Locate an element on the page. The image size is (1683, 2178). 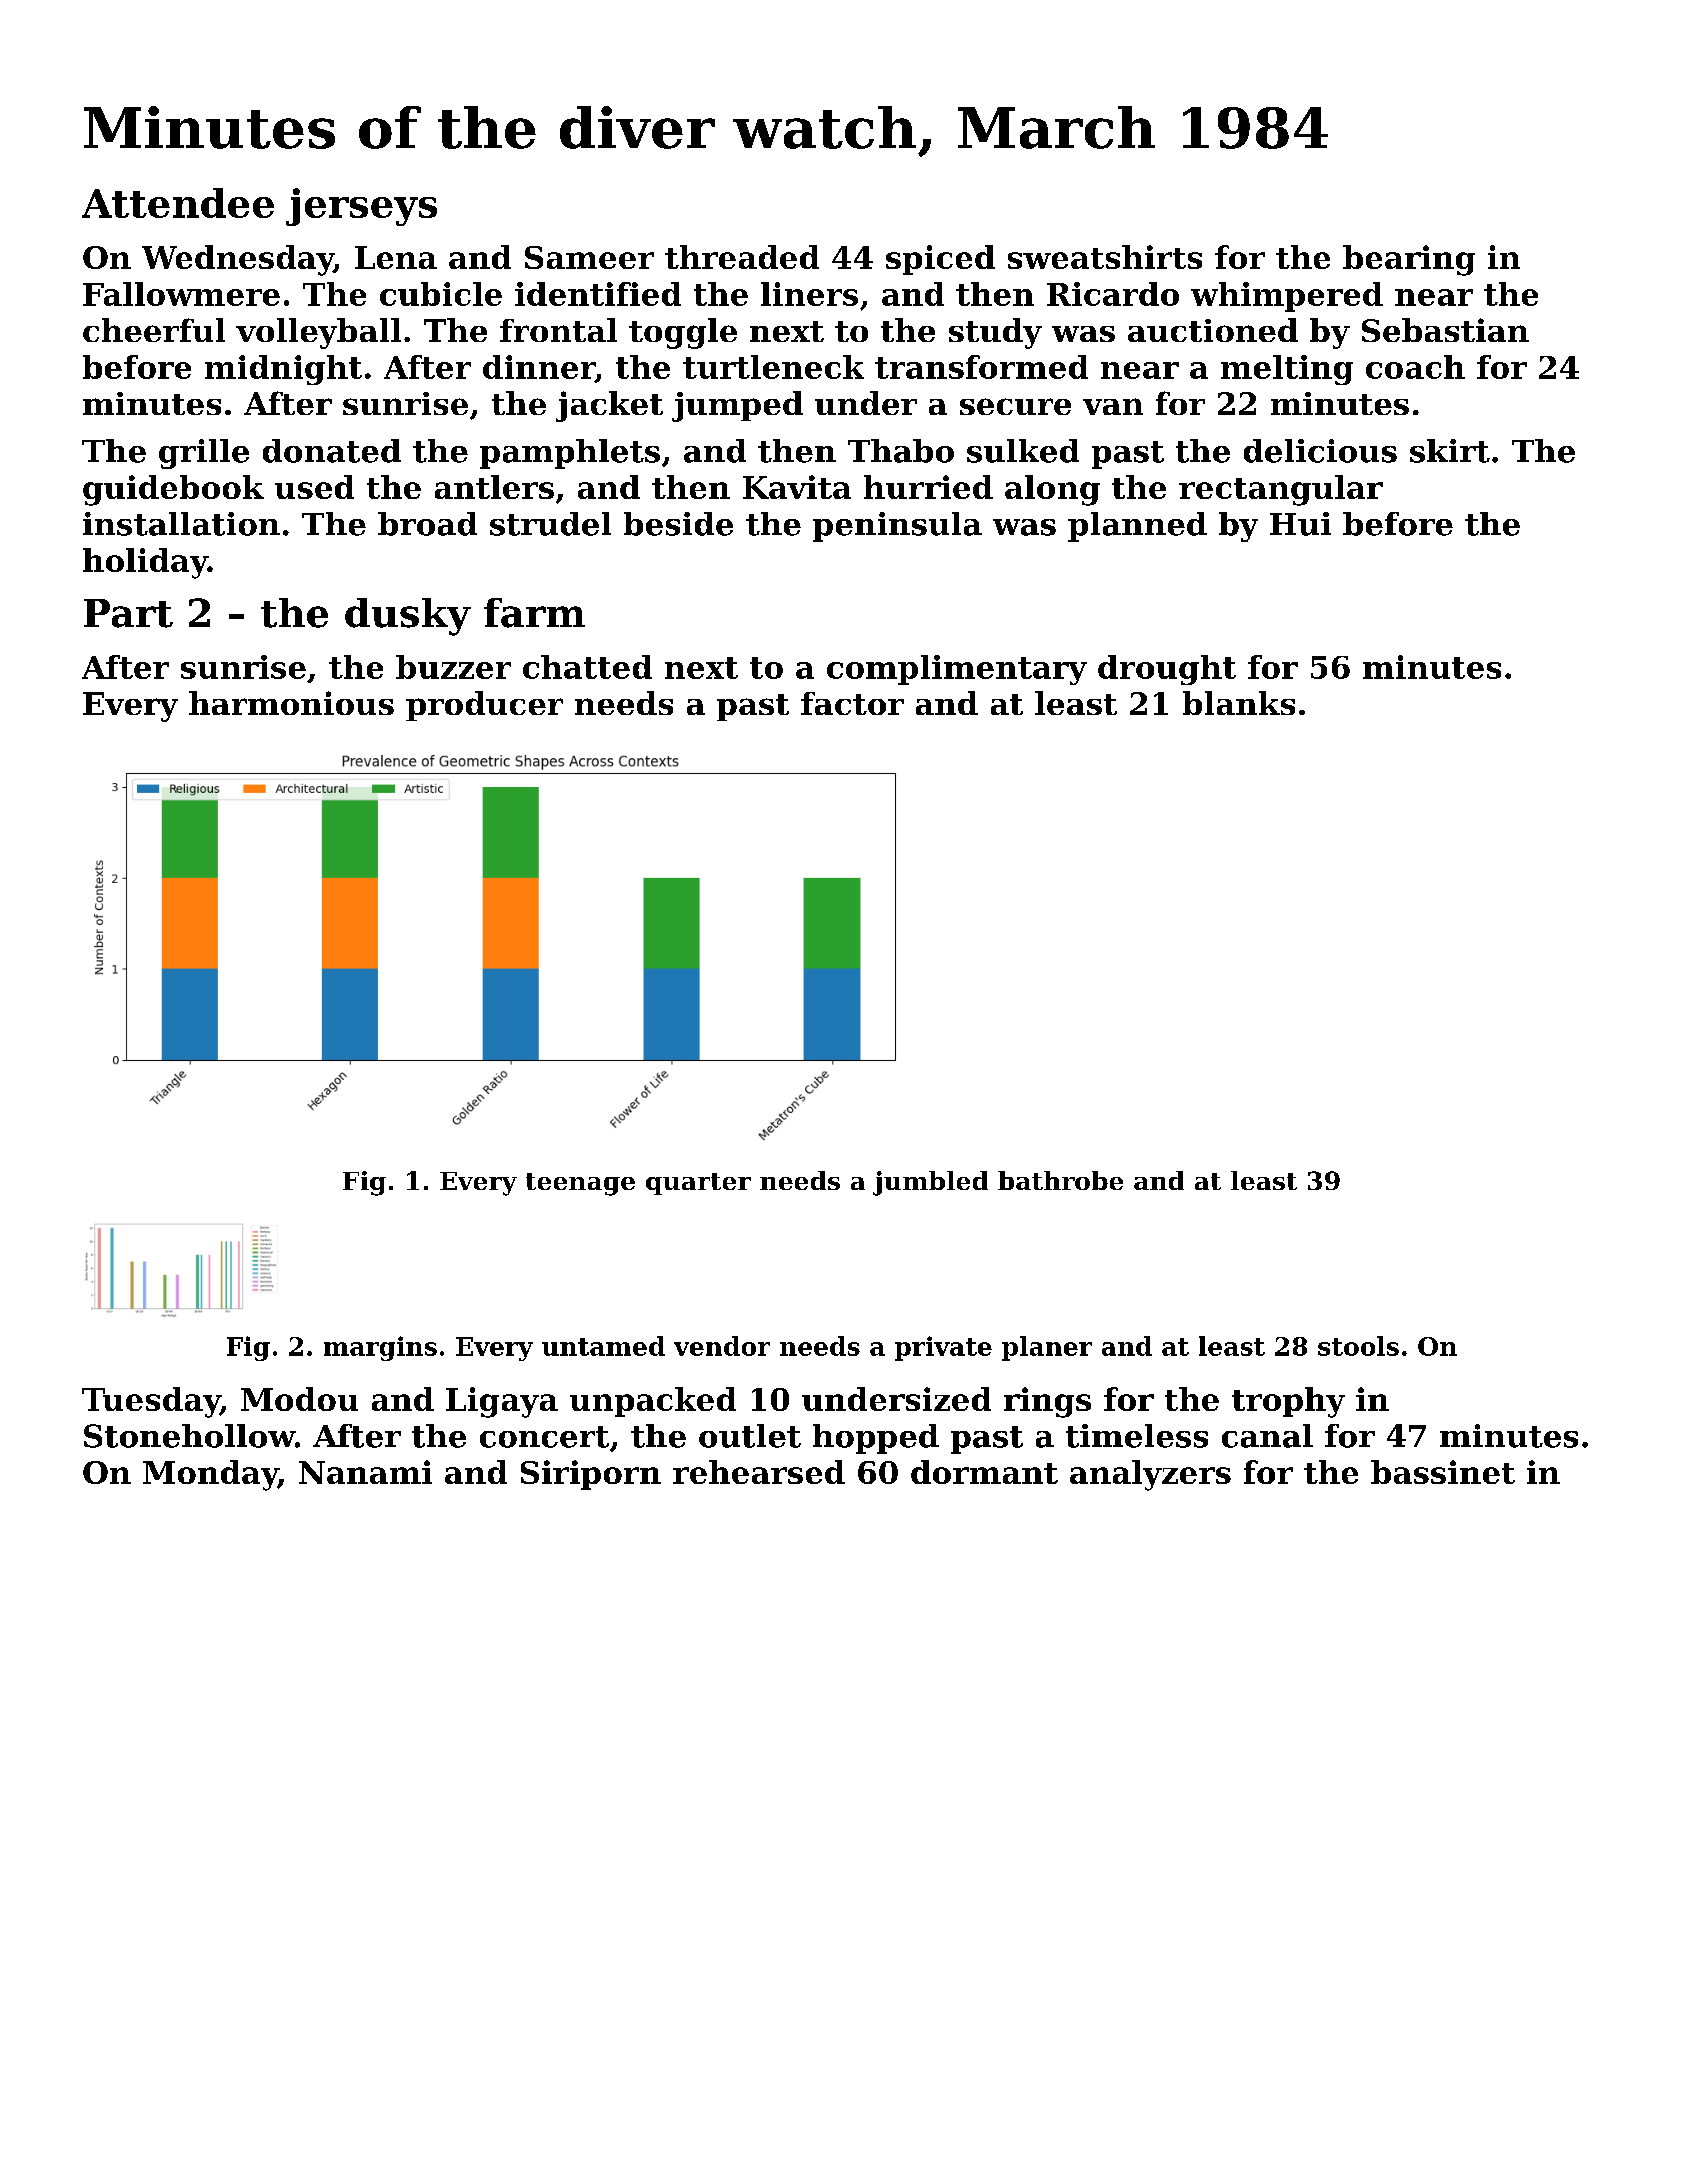
Attendee is located at coordinates (178, 203).
